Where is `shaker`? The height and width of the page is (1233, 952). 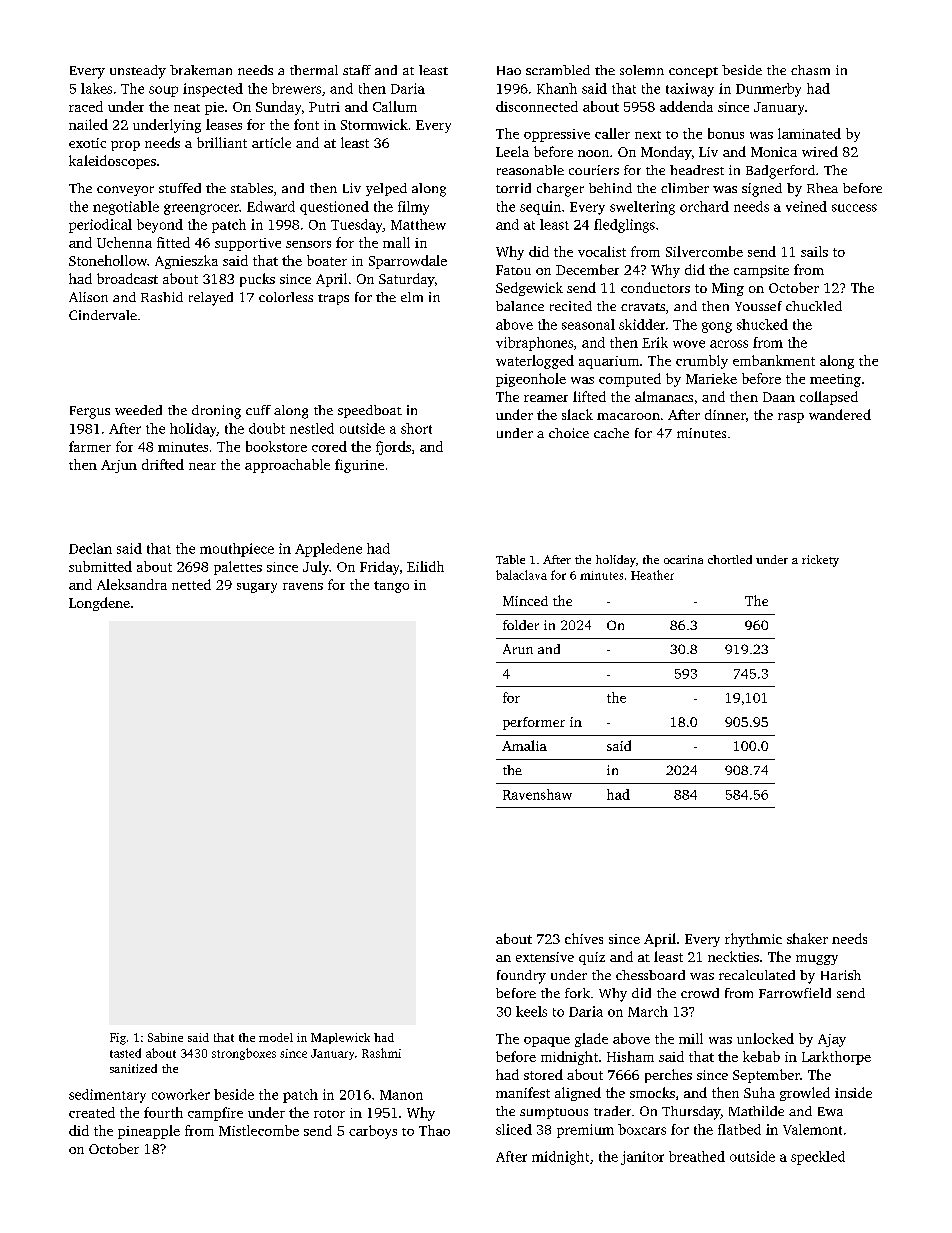 shaker is located at coordinates (807, 938).
